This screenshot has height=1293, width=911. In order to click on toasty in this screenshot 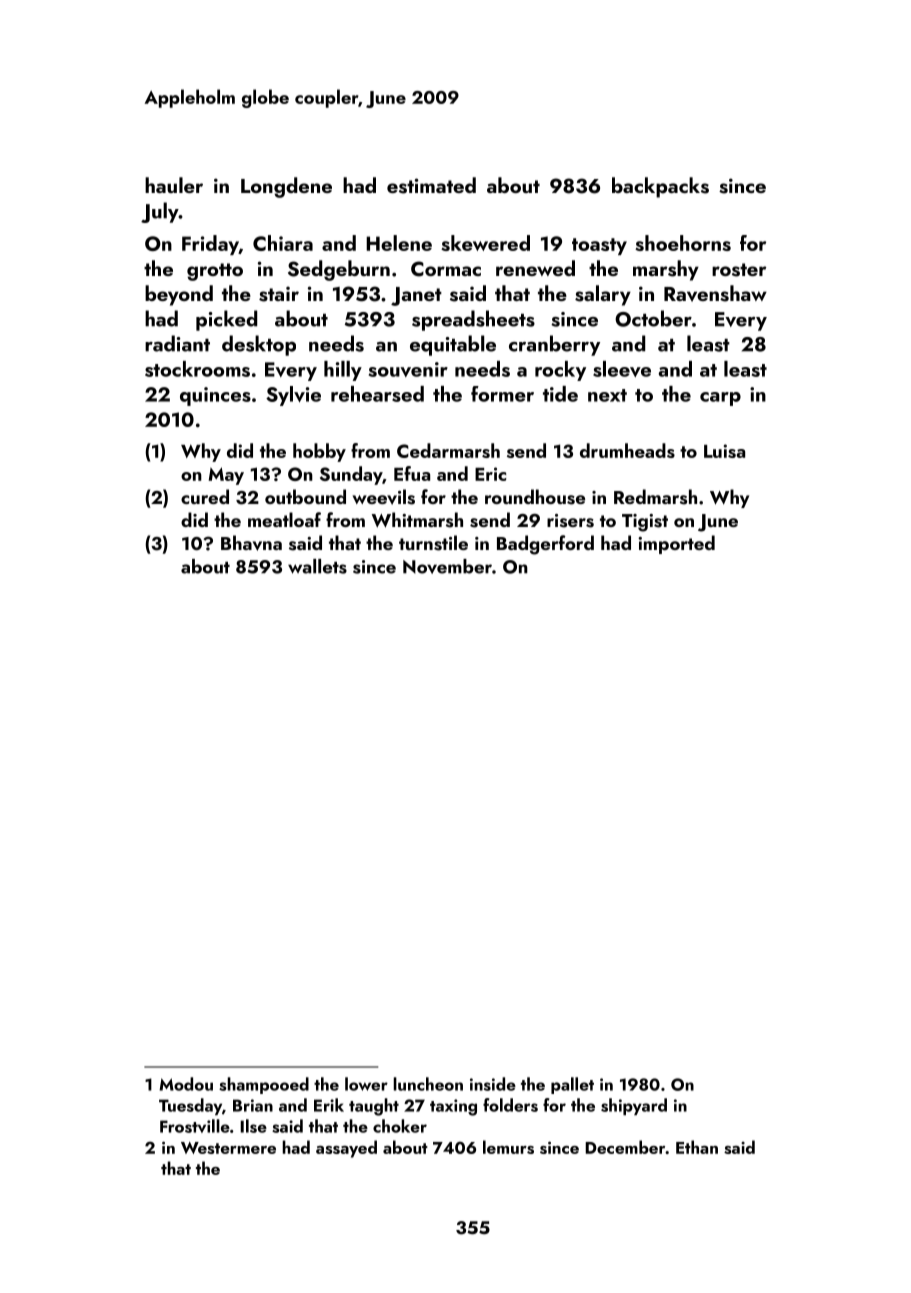, I will do `click(599, 246)`.
